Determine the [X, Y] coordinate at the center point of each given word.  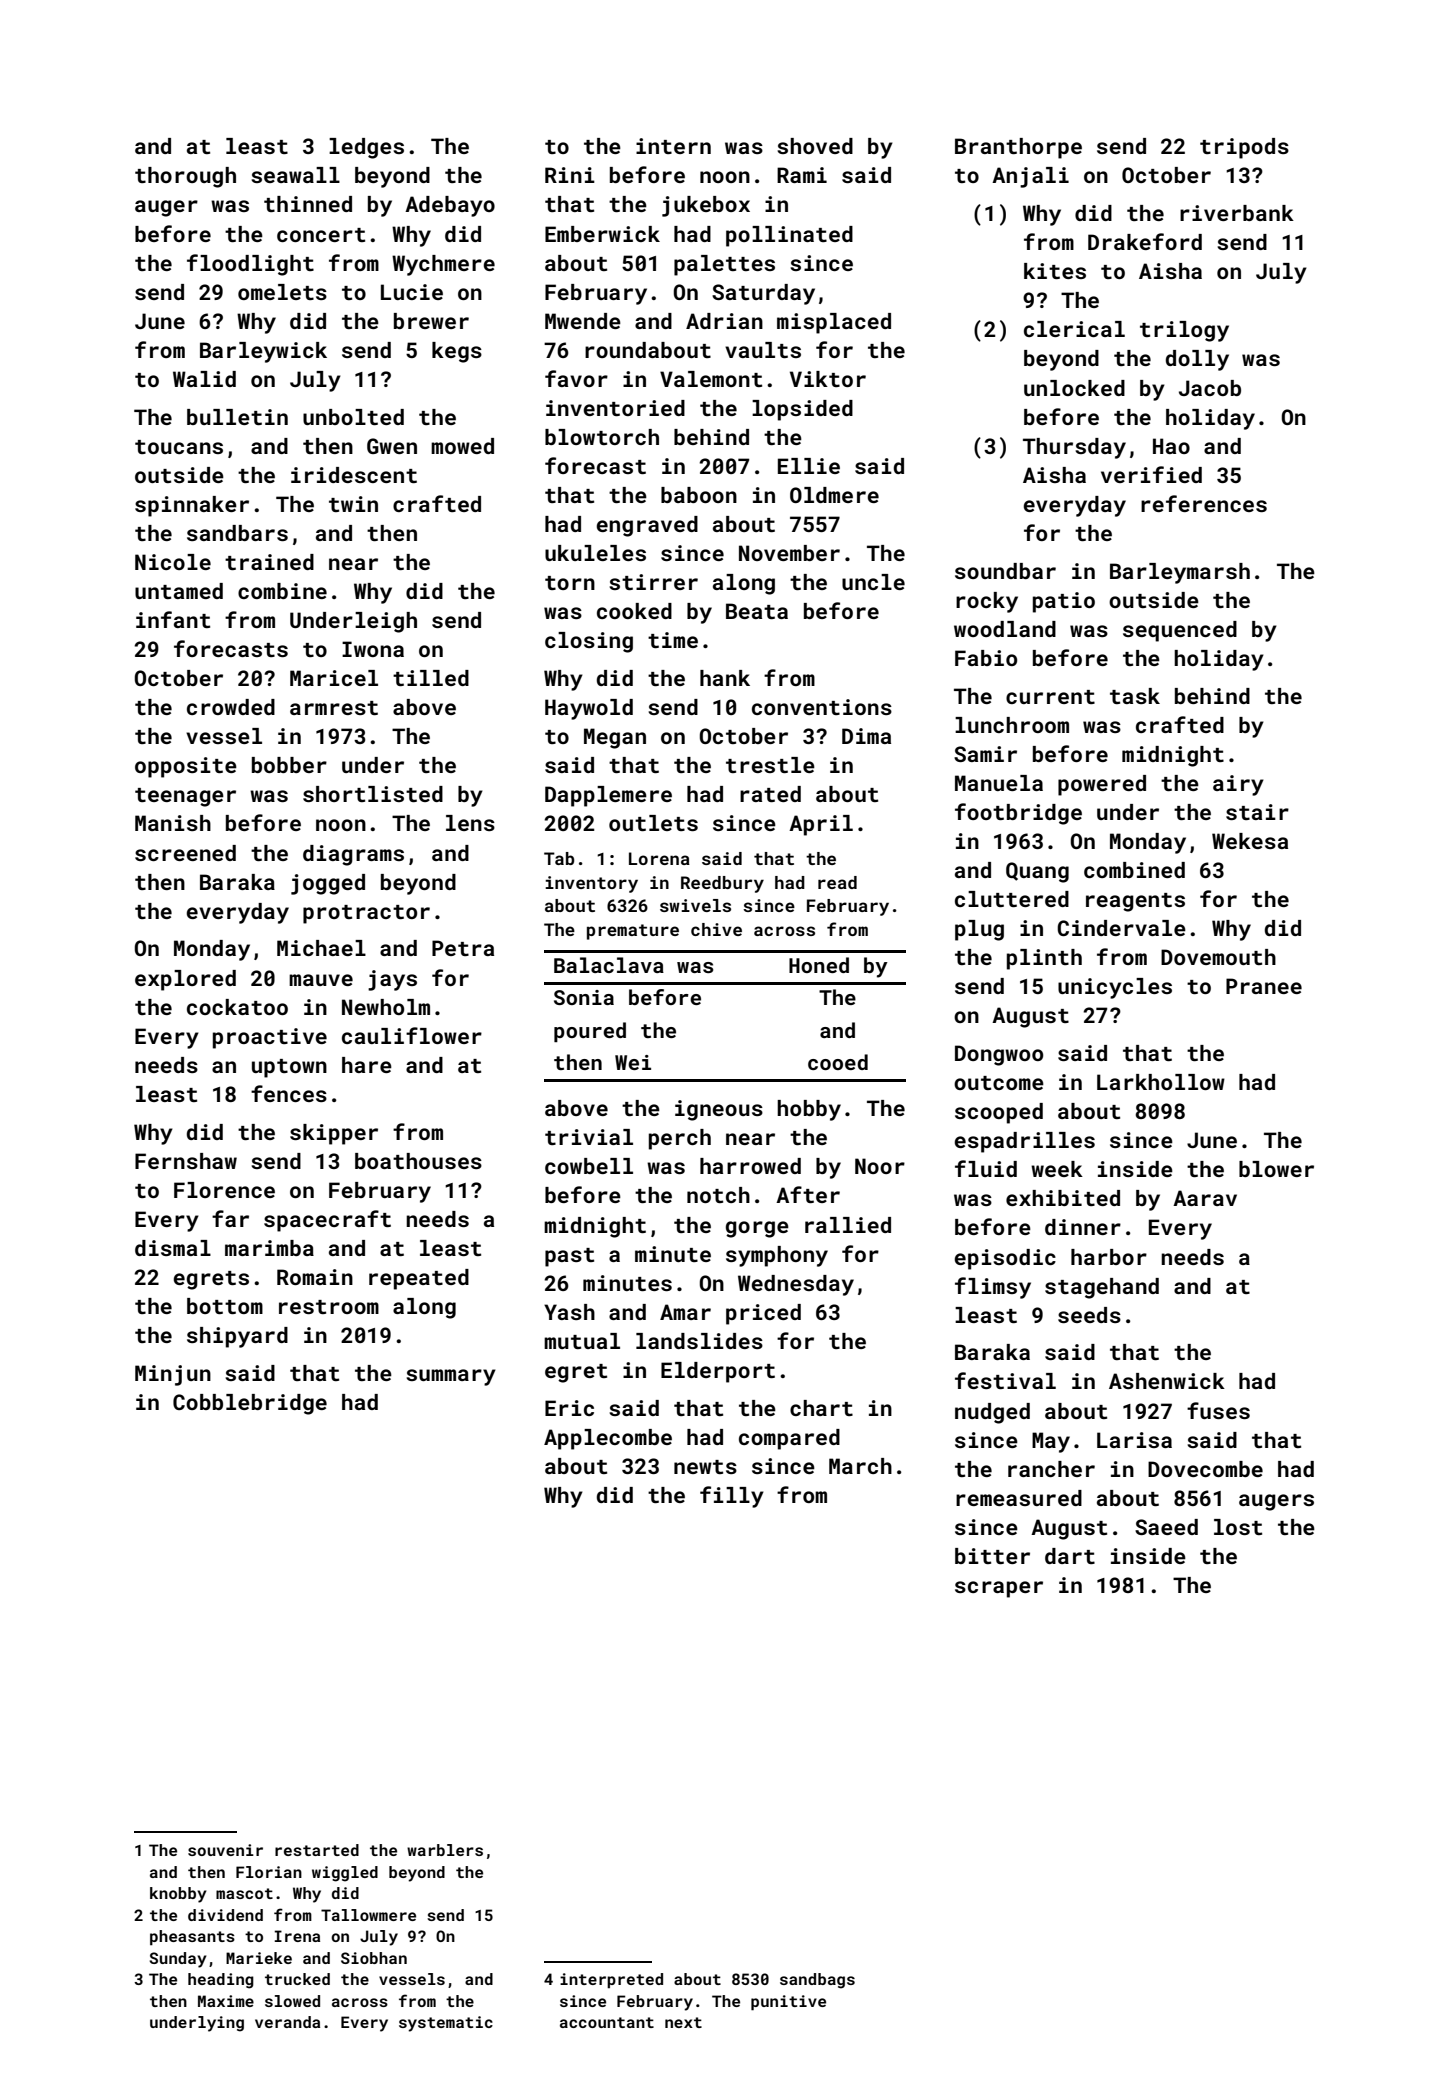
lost [1238, 1527]
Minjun [173, 1375]
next [683, 2022]
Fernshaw [186, 1161]
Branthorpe [1018, 148]
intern [673, 146]
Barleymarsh [1180, 573]
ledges [366, 148]
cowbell [589, 1166]
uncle [873, 582]
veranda [287, 2022]
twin [353, 504]
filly [732, 1497]
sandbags [817, 1981]
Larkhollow [1161, 1082]
